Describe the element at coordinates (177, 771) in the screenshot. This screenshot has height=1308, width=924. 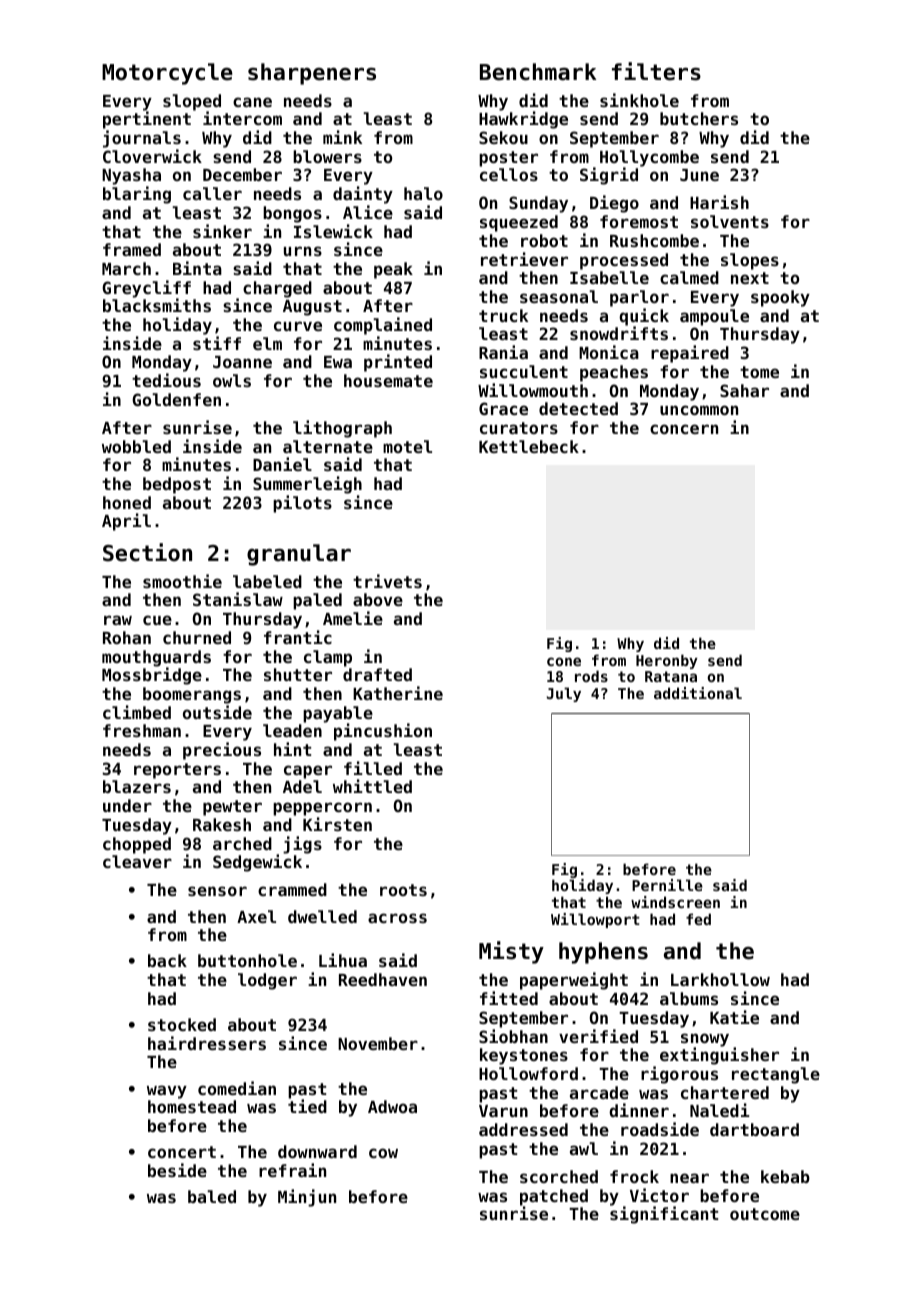
I see `reporters` at that location.
